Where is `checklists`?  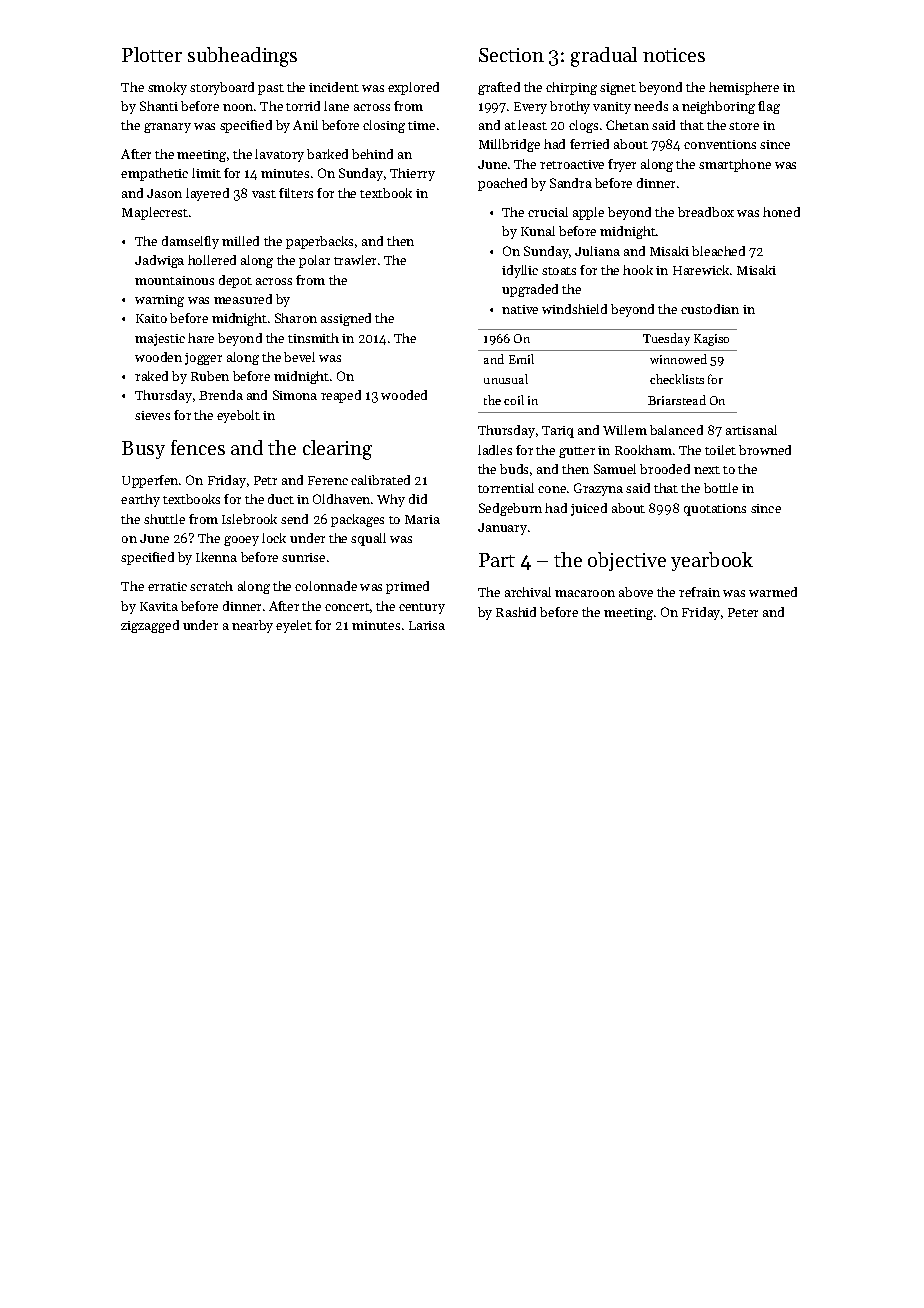 checklists is located at coordinates (677, 379).
